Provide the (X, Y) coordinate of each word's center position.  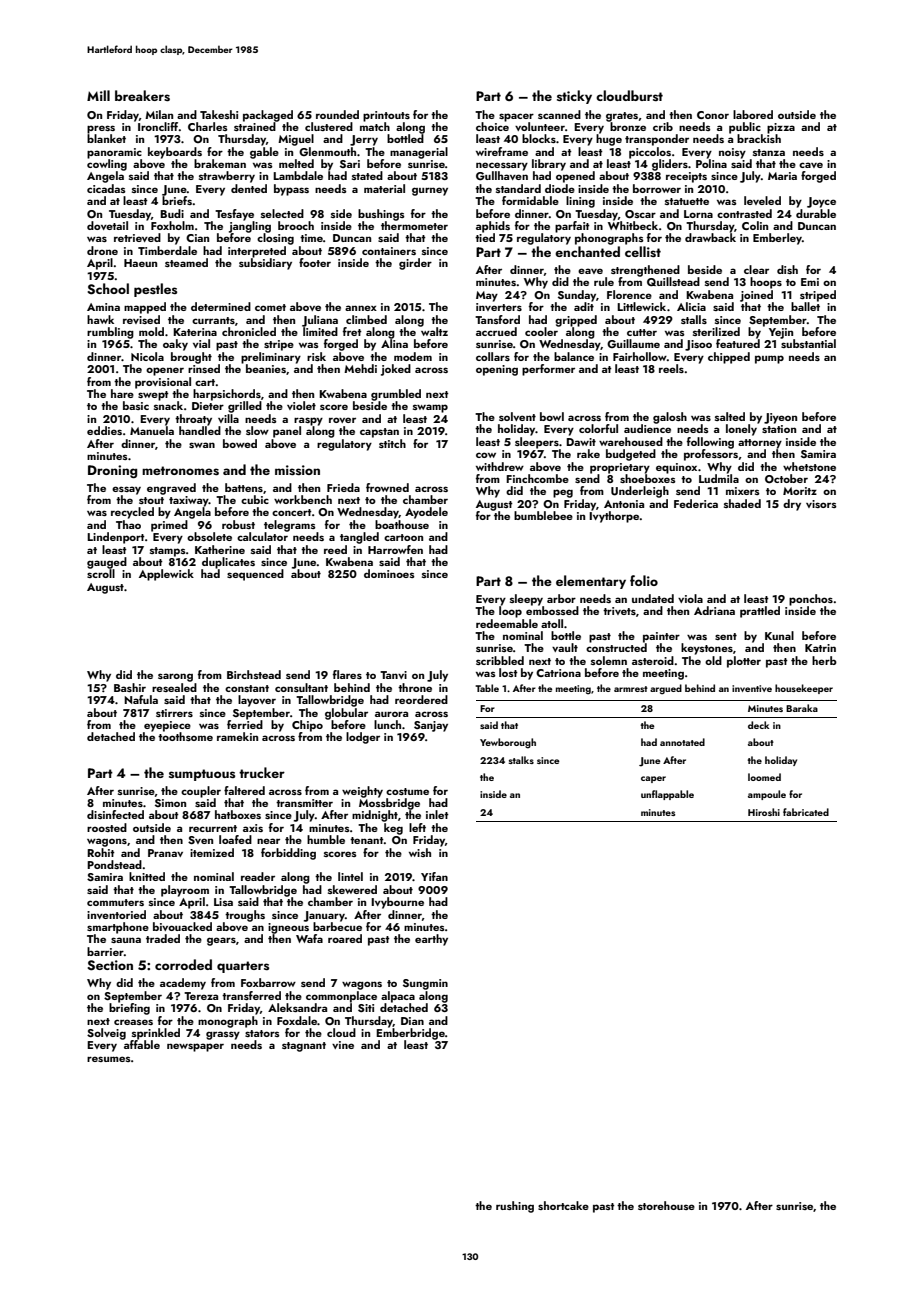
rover (342, 420)
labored (753, 114)
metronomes (180, 470)
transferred (251, 995)
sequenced (255, 575)
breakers (142, 95)
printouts (386, 116)
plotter (744, 662)
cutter (642, 332)
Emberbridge (410, 1034)
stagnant (304, 1047)
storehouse (666, 1205)
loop (510, 612)
